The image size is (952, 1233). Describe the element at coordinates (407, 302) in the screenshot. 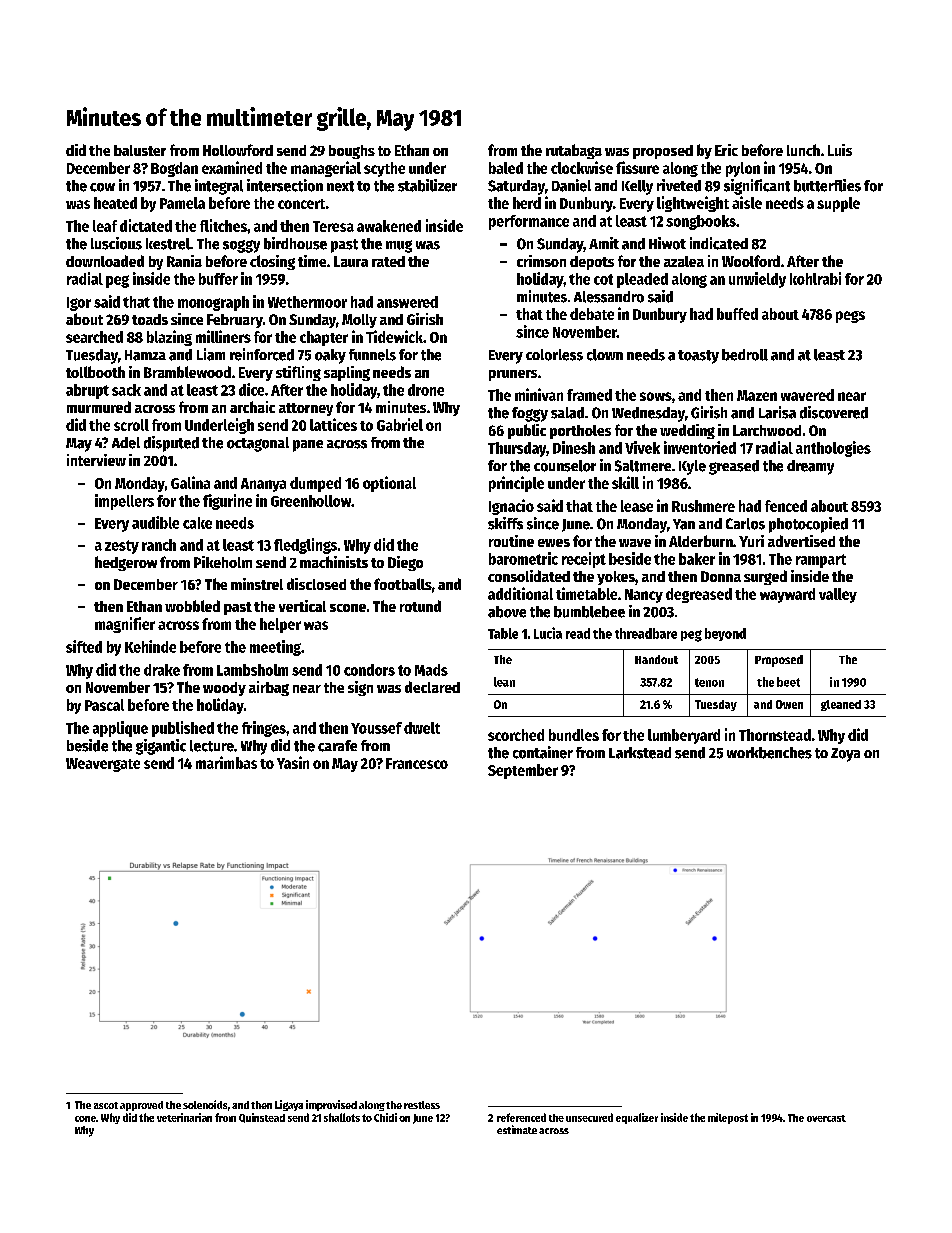

I see `answered` at that location.
